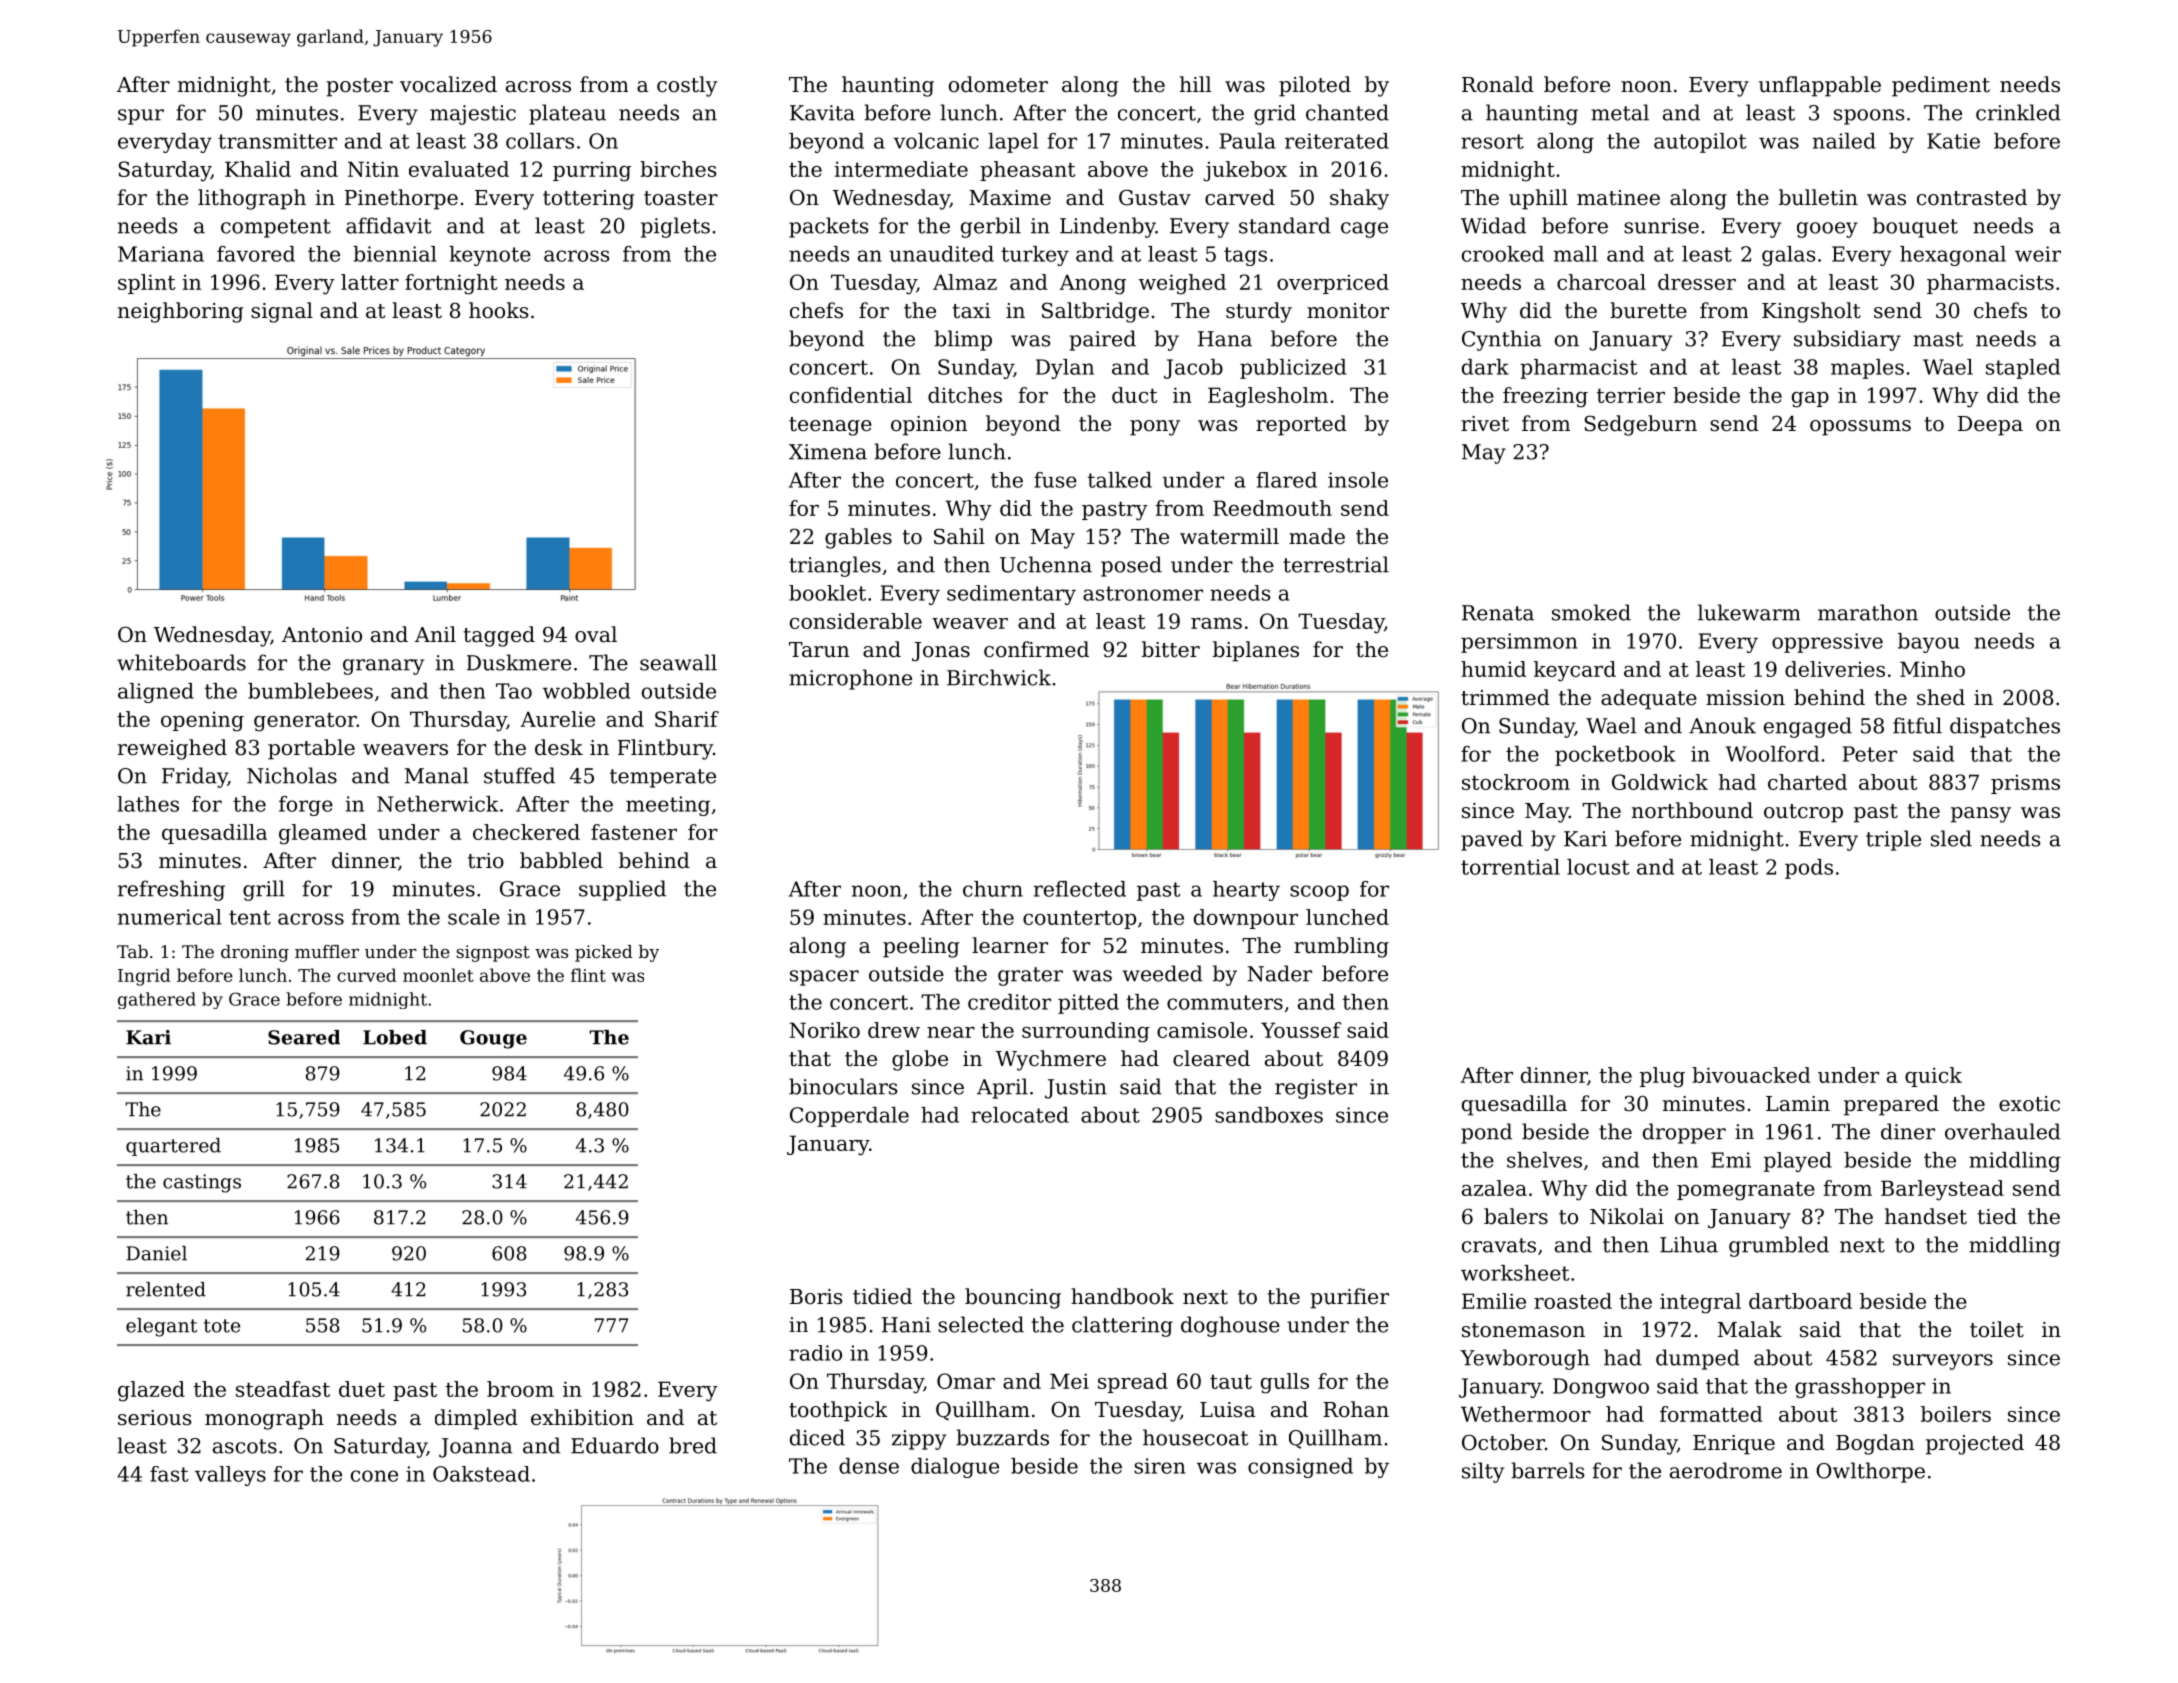  What do you see at coordinates (955, 1468) in the page?
I see `dialogue` at bounding box center [955, 1468].
